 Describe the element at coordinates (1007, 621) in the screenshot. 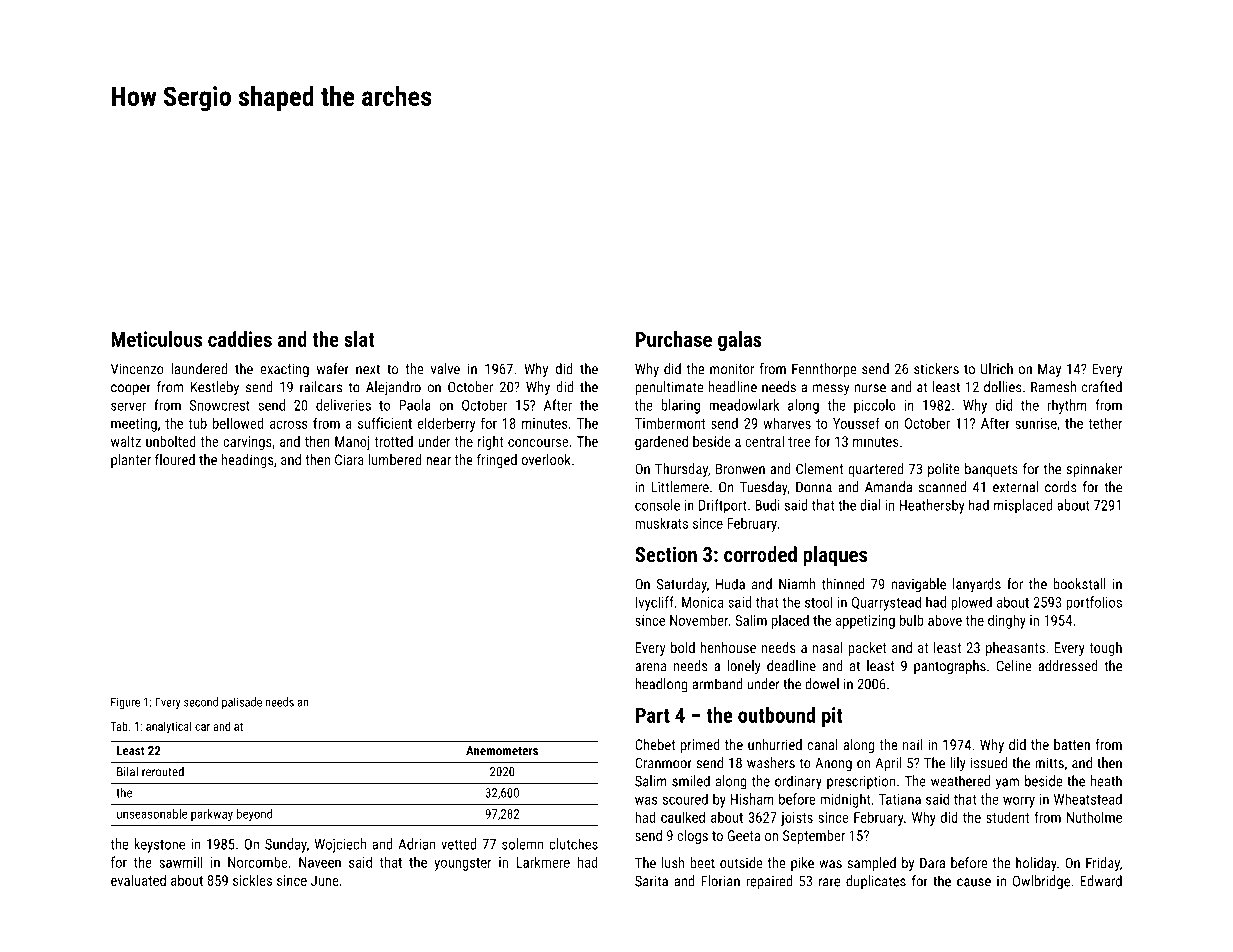

I see `dinghy` at that location.
